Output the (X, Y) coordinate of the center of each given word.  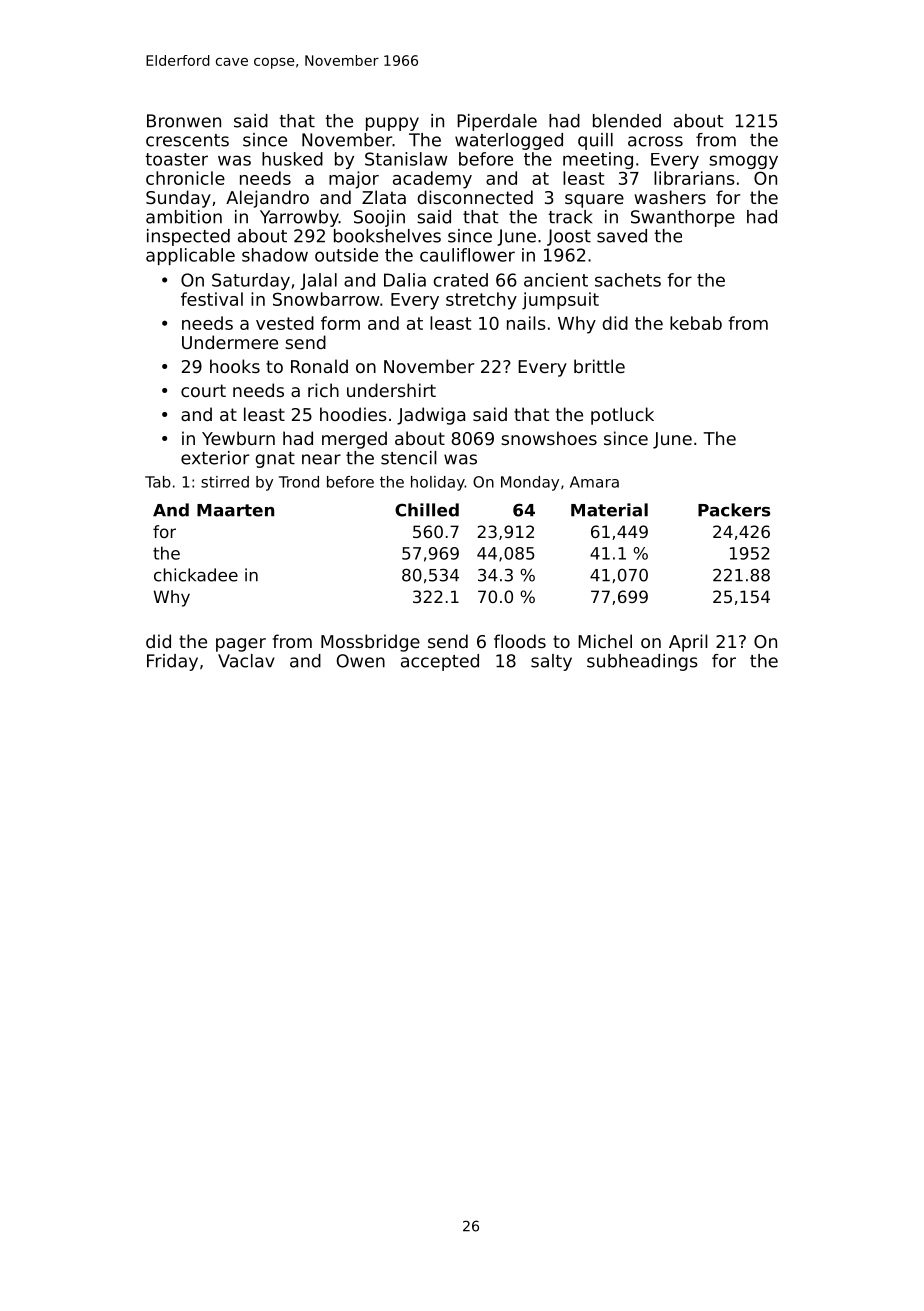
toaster (176, 159)
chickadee (196, 575)
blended (627, 121)
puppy (392, 124)
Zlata (384, 197)
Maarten (235, 510)
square (594, 201)
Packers (734, 510)
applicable (190, 256)
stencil (409, 458)
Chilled (427, 510)
